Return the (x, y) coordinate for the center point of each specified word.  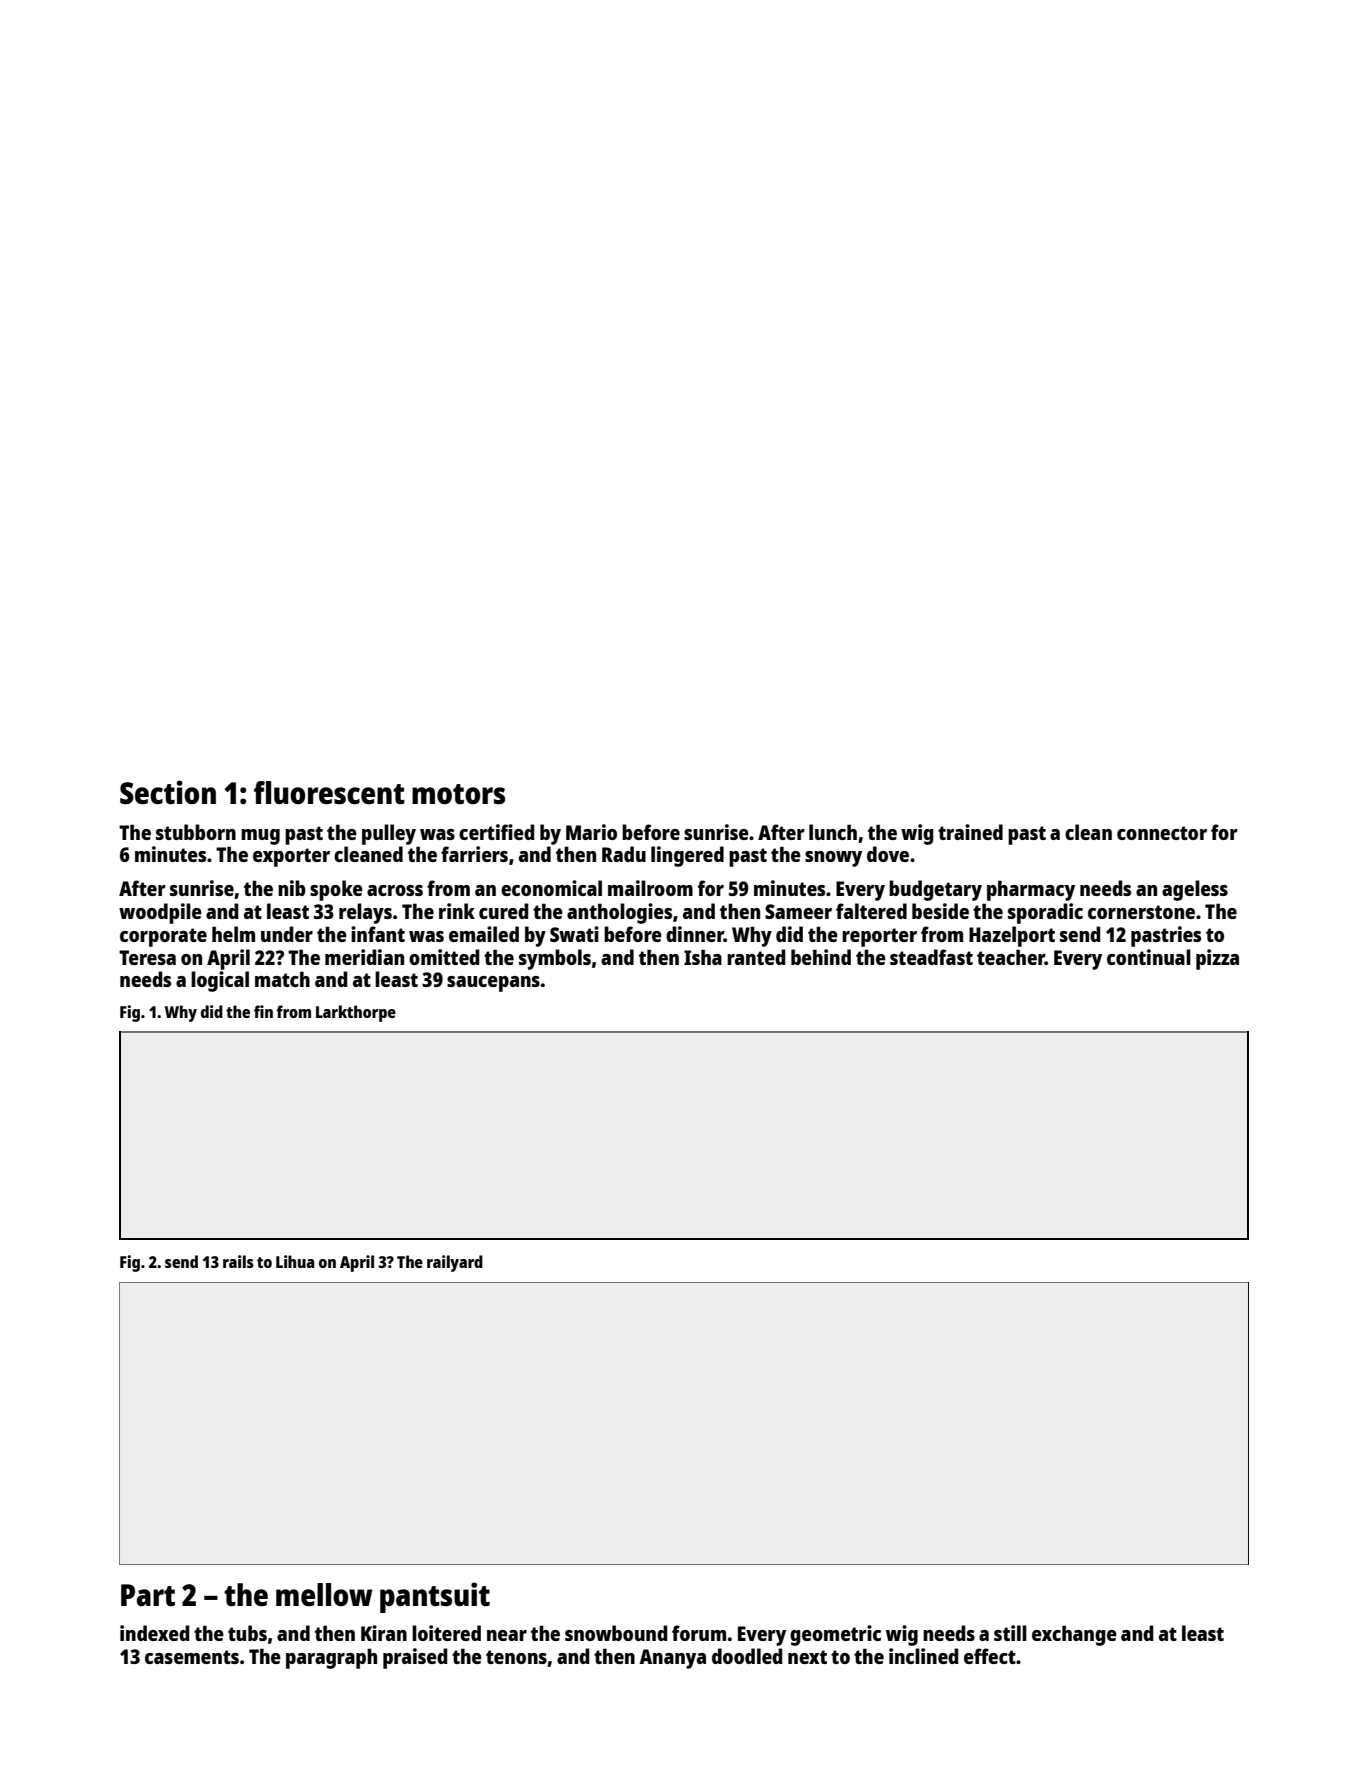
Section (168, 792)
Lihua (295, 1261)
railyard (455, 1263)
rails (238, 1261)
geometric (835, 1635)
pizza (1217, 959)
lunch (833, 832)
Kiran (384, 1633)
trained (970, 832)
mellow (324, 1594)
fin (263, 1011)
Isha (703, 957)
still (1010, 1633)
